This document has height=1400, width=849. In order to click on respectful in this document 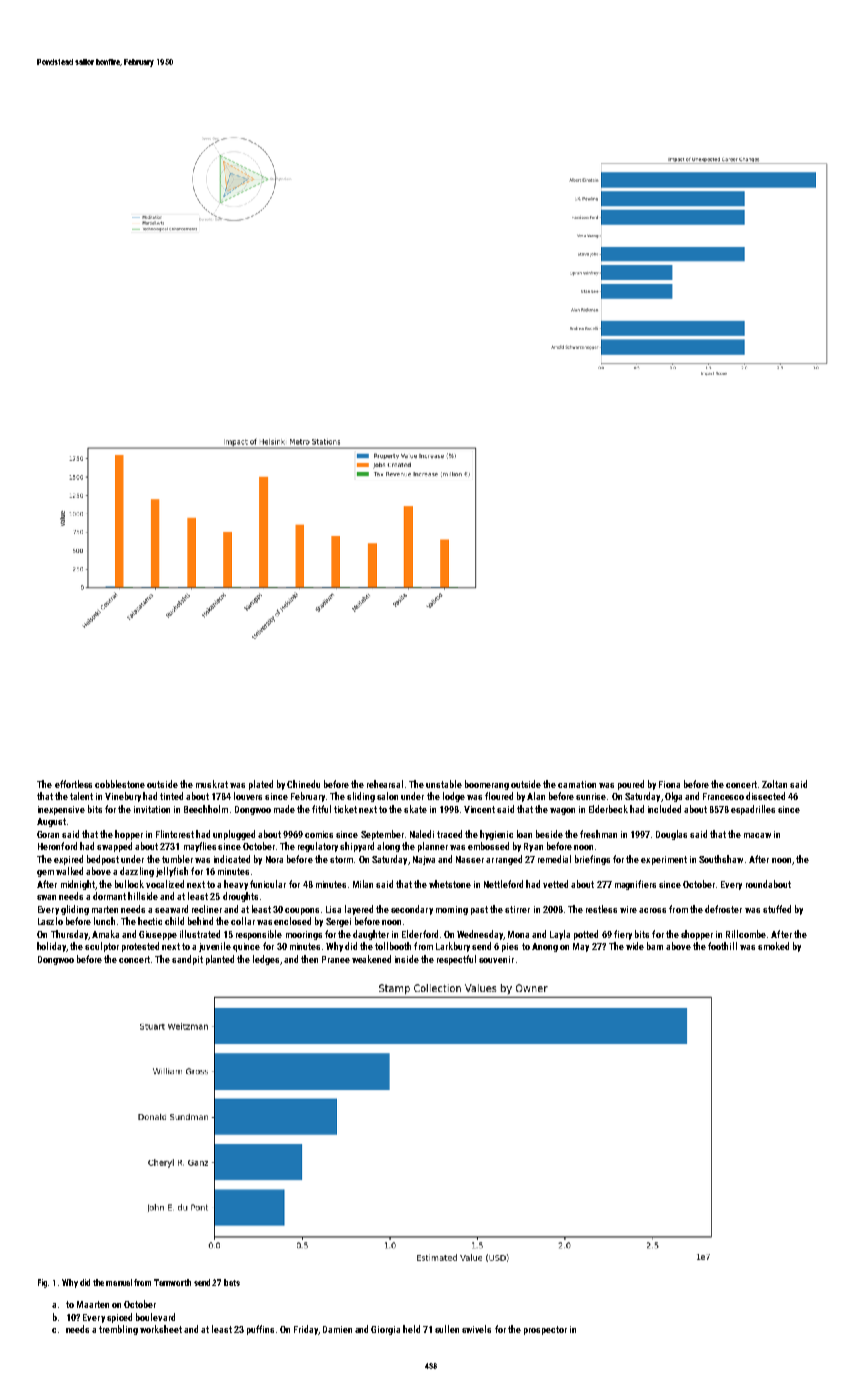, I will do `click(456, 960)`.
